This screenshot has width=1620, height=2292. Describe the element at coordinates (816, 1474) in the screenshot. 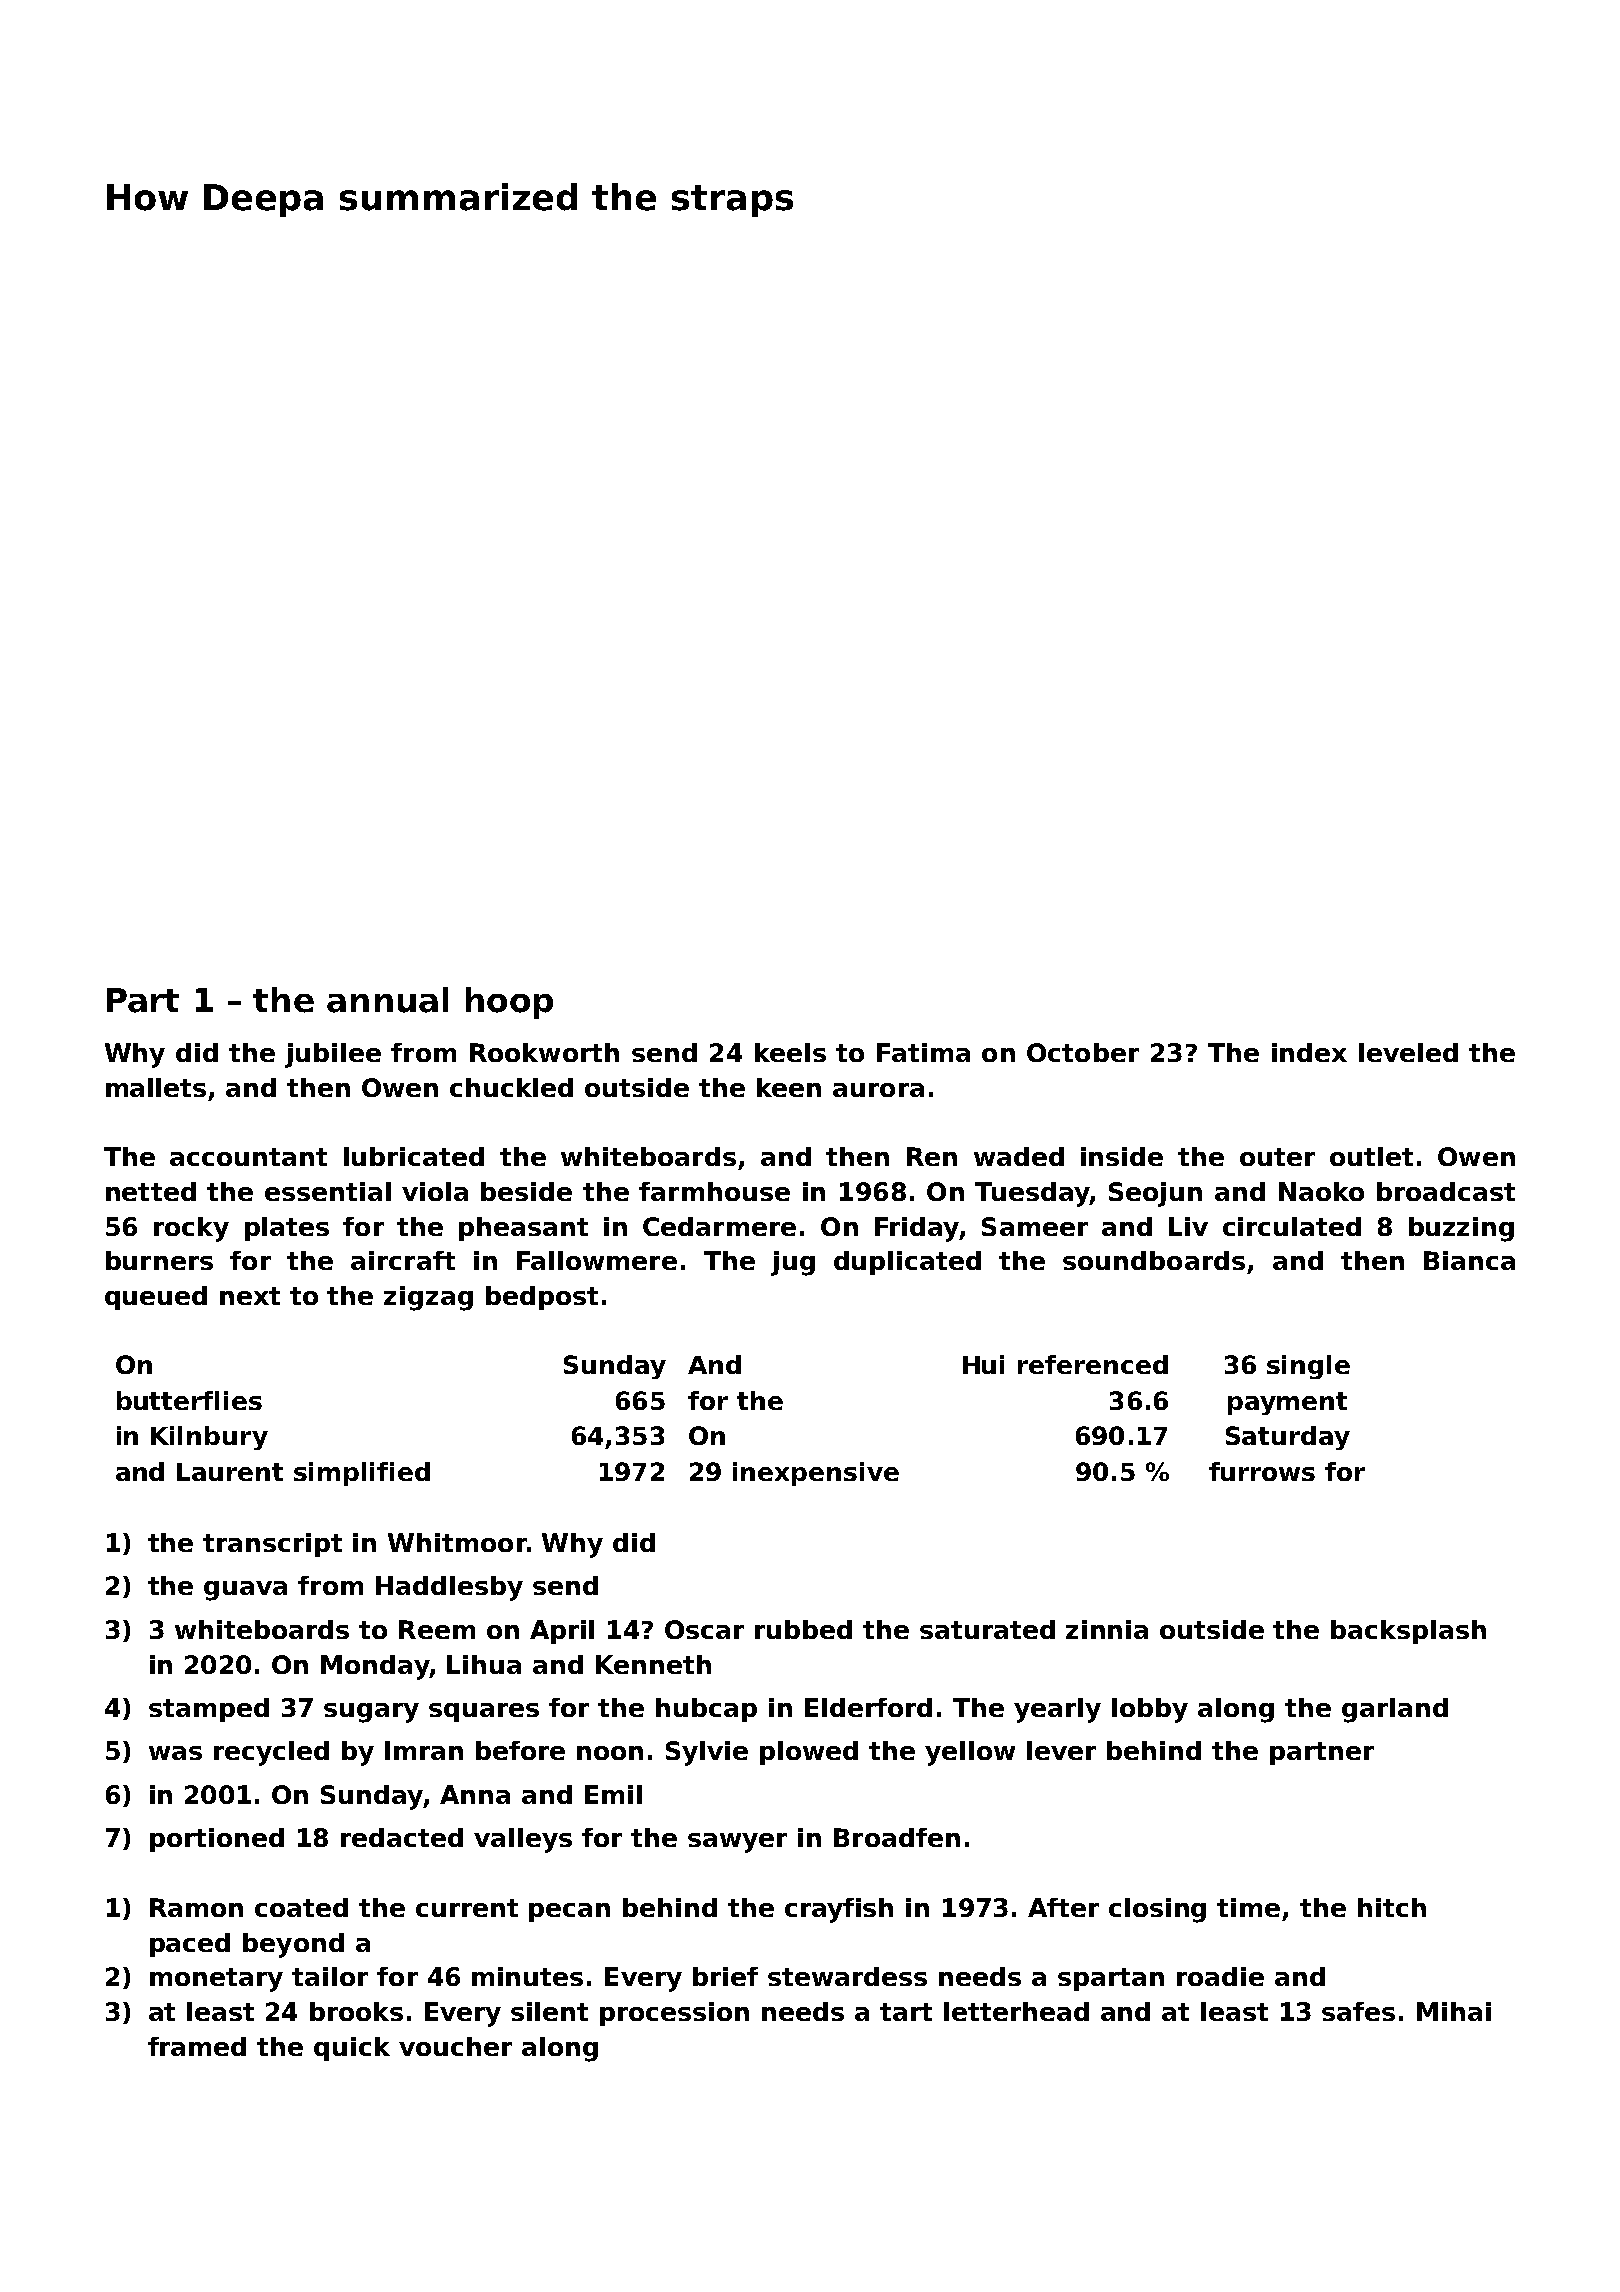

I see `inexpensive` at that location.
